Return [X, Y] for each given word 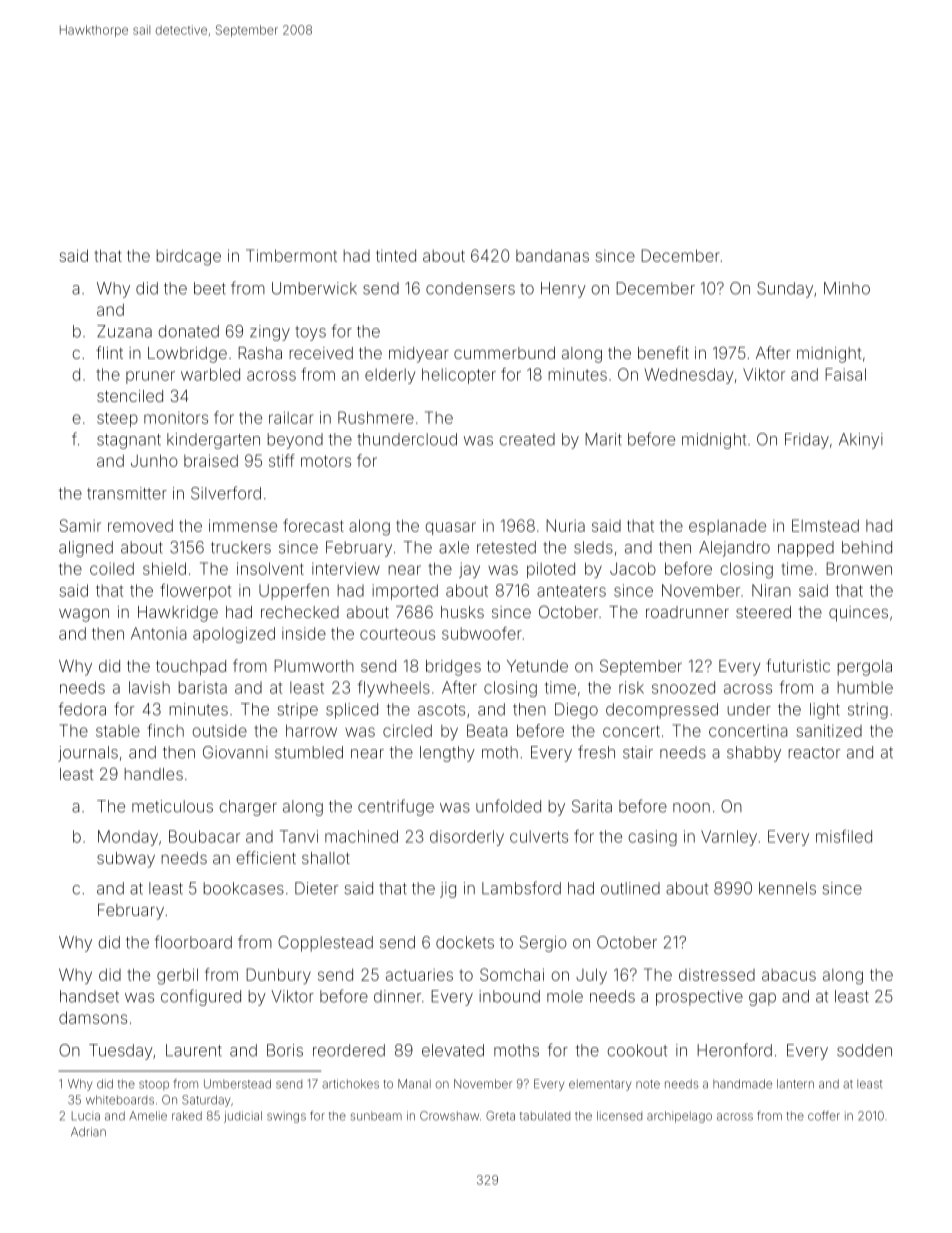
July [591, 976]
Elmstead [825, 525]
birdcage [189, 257]
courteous [397, 634]
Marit [603, 439]
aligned [86, 549]
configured [201, 997]
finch [165, 730]
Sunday [785, 290]
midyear [419, 355]
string [868, 711]
